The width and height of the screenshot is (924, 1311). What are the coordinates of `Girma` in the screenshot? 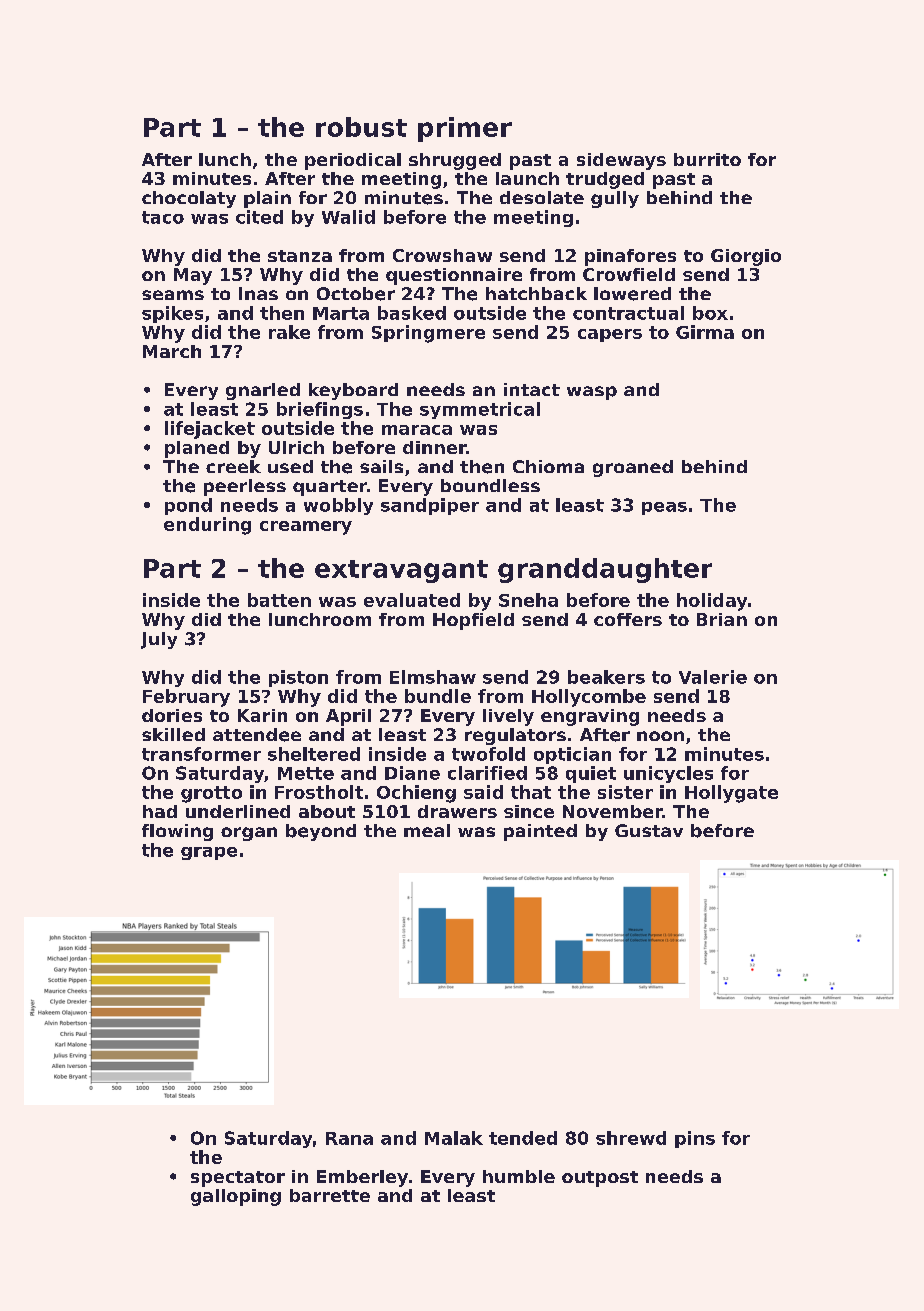 It's located at (705, 332).
